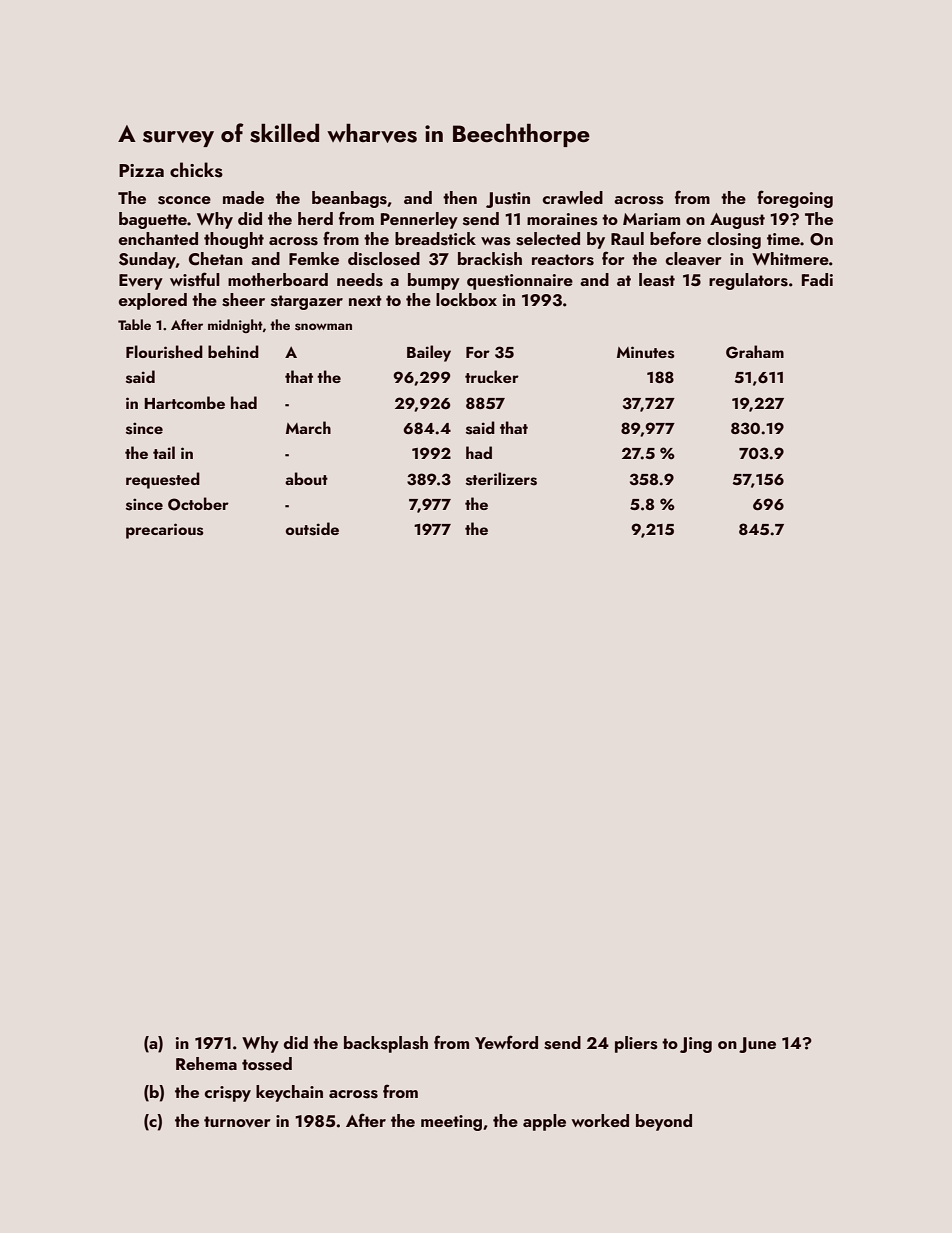  What do you see at coordinates (153, 220) in the image?
I see `baguette` at bounding box center [153, 220].
